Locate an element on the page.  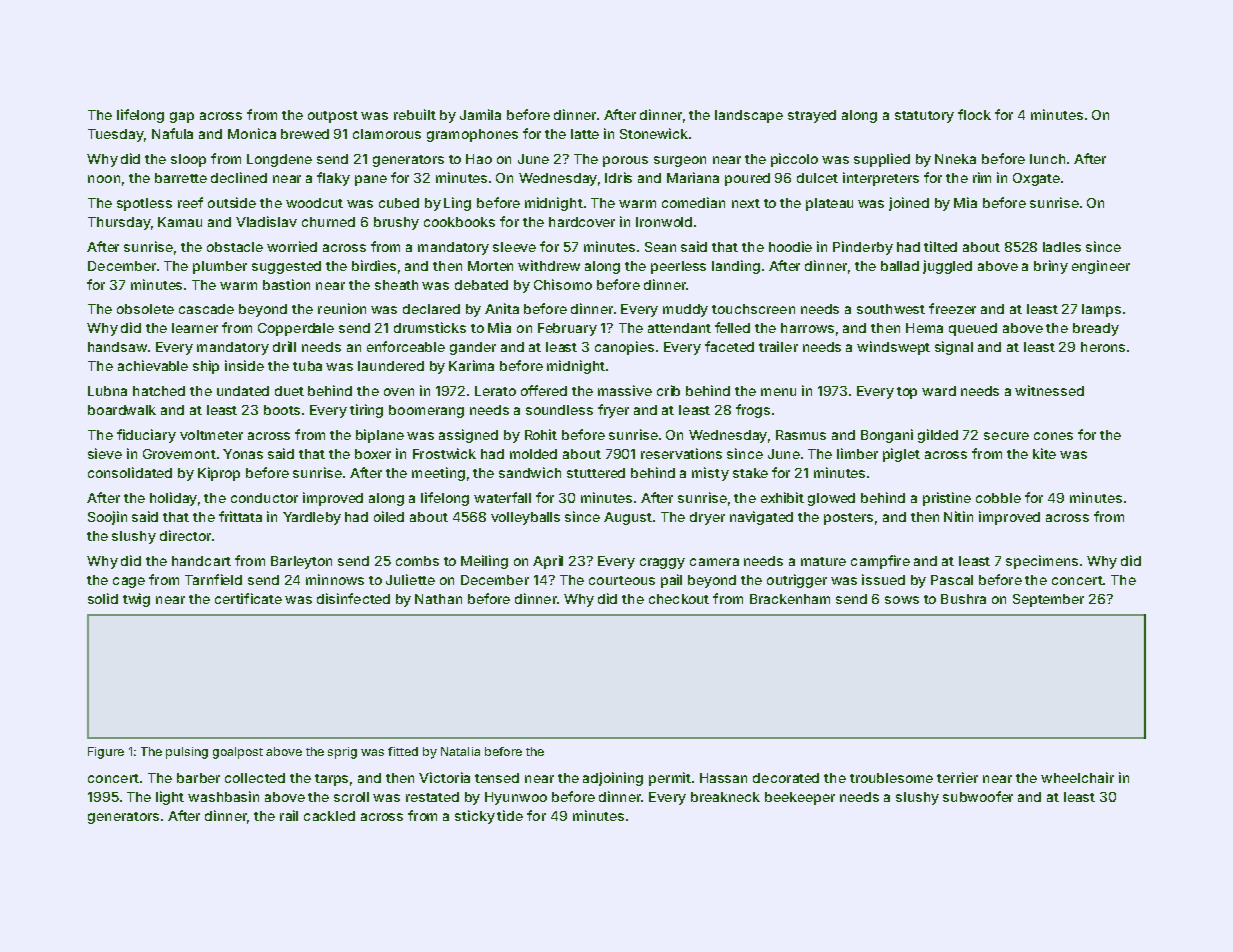
windswept is located at coordinates (893, 348).
